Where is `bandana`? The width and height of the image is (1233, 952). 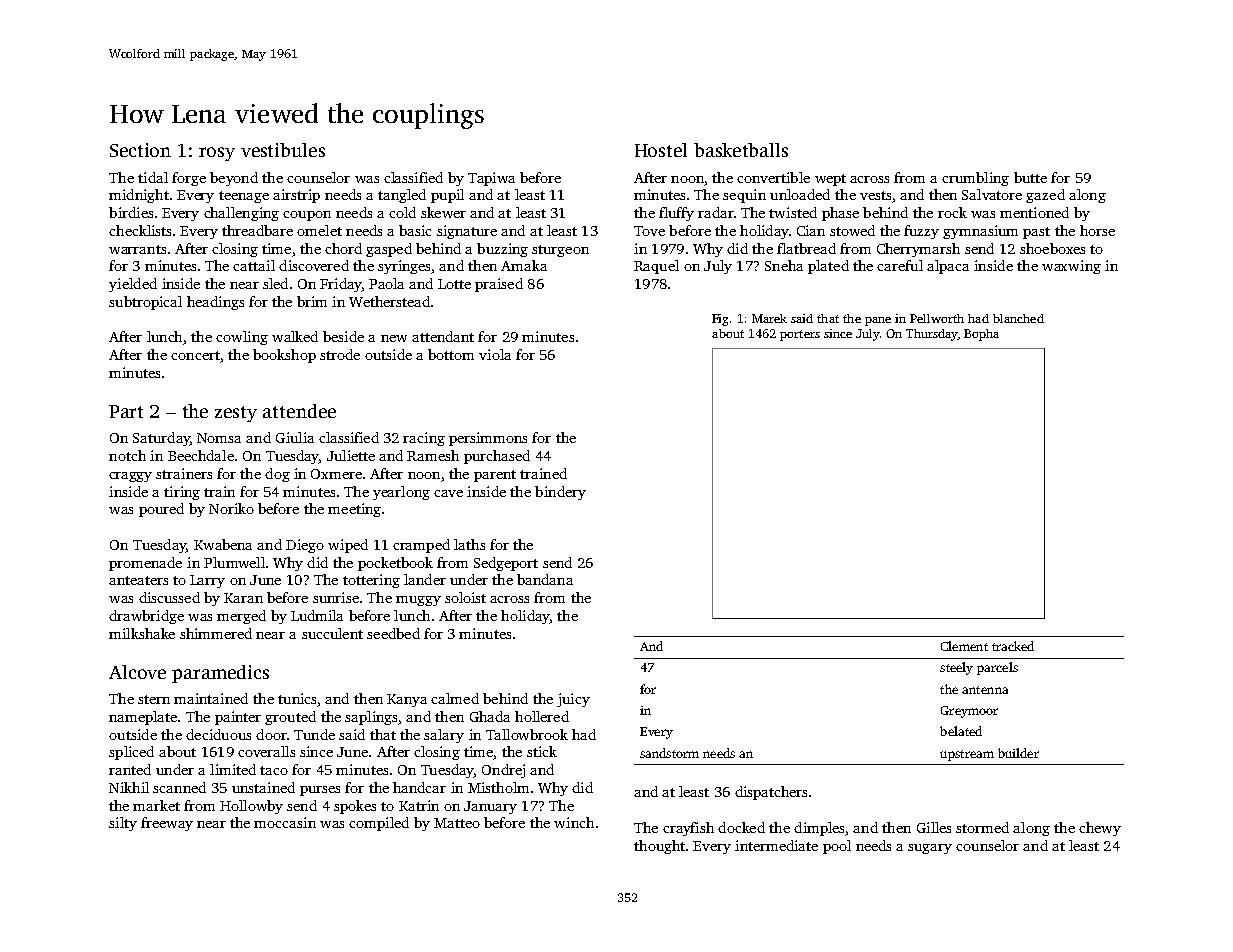 bandana is located at coordinates (545, 579).
